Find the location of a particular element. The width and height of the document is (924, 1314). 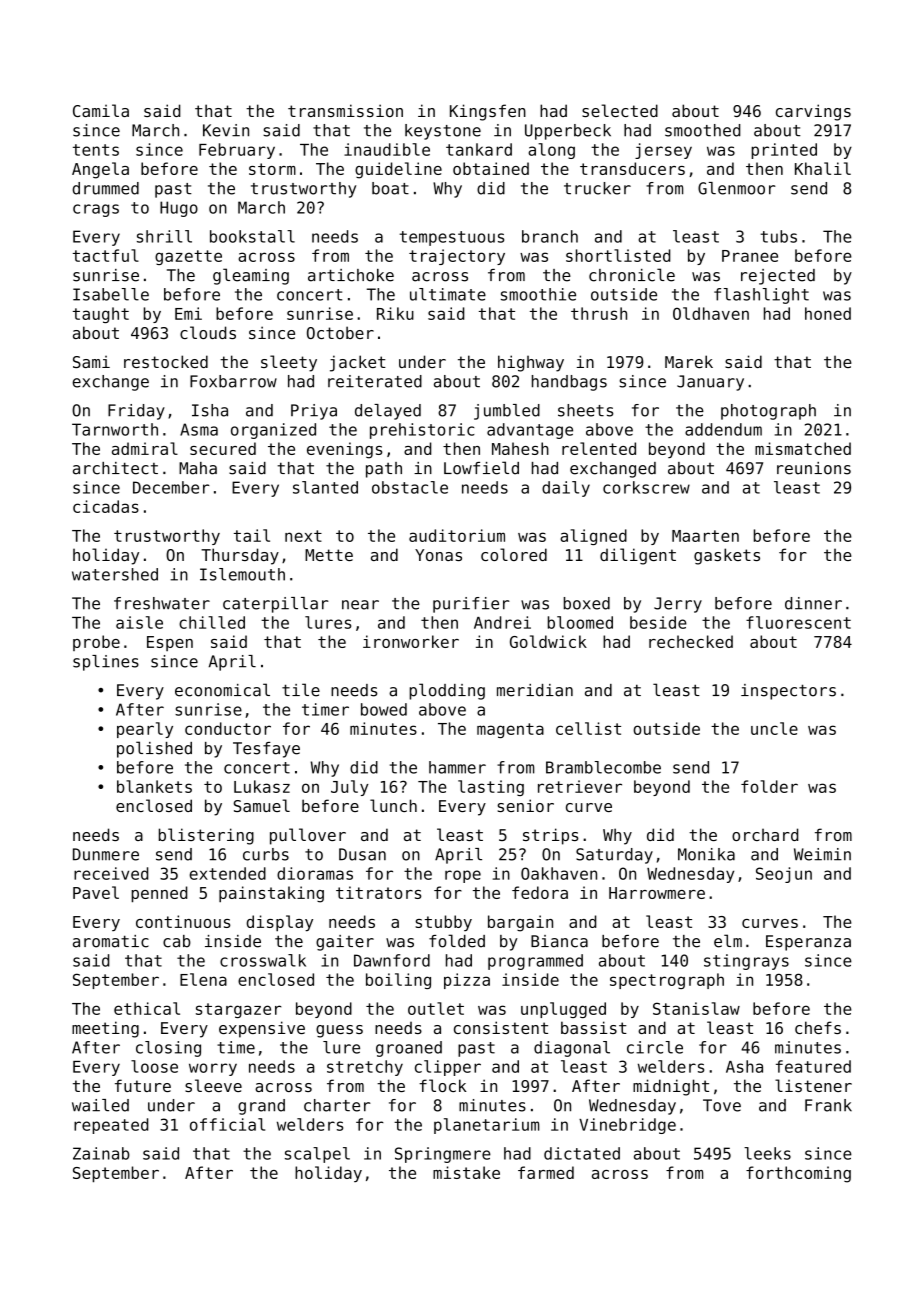

Dunmere is located at coordinates (106, 854).
